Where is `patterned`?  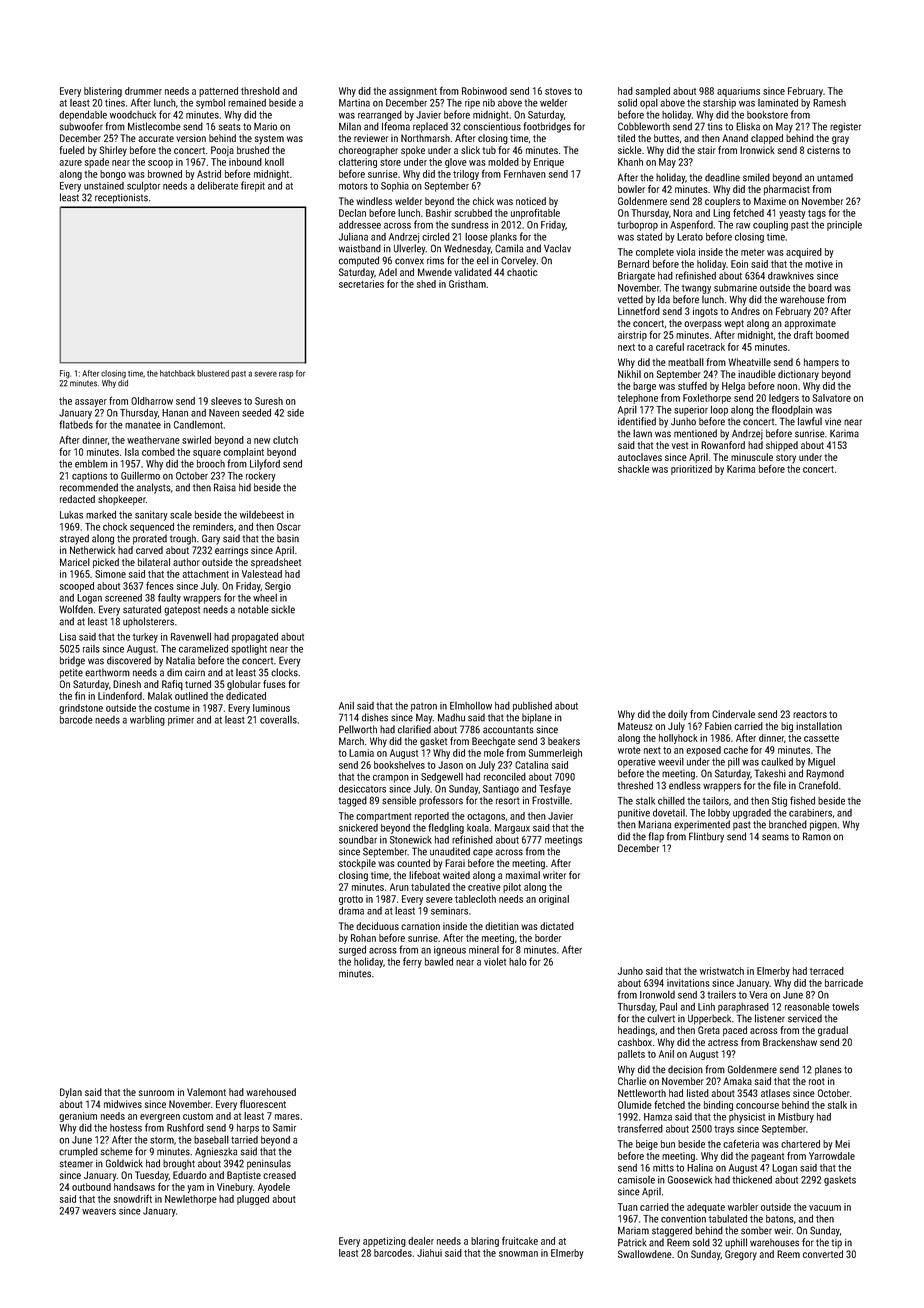
patterned is located at coordinates (218, 92).
